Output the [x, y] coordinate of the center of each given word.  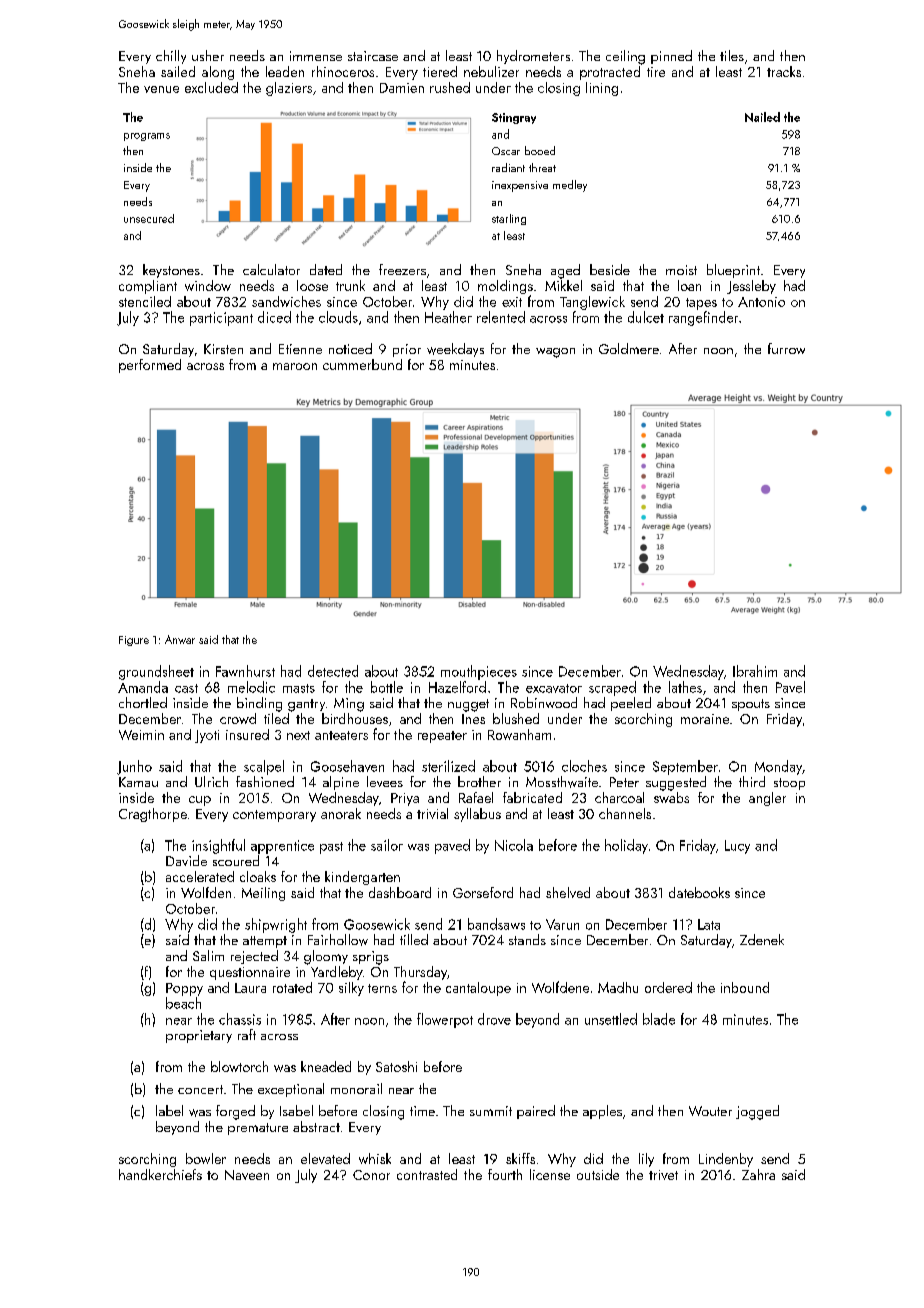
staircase [373, 56]
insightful [218, 846]
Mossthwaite [562, 782]
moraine [705, 719]
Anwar [180, 639]
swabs [671, 797]
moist [681, 270]
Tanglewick [592, 303]
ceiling [625, 57]
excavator [554, 688]
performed [150, 366]
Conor [371, 1175]
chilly [171, 57]
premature [258, 1129]
